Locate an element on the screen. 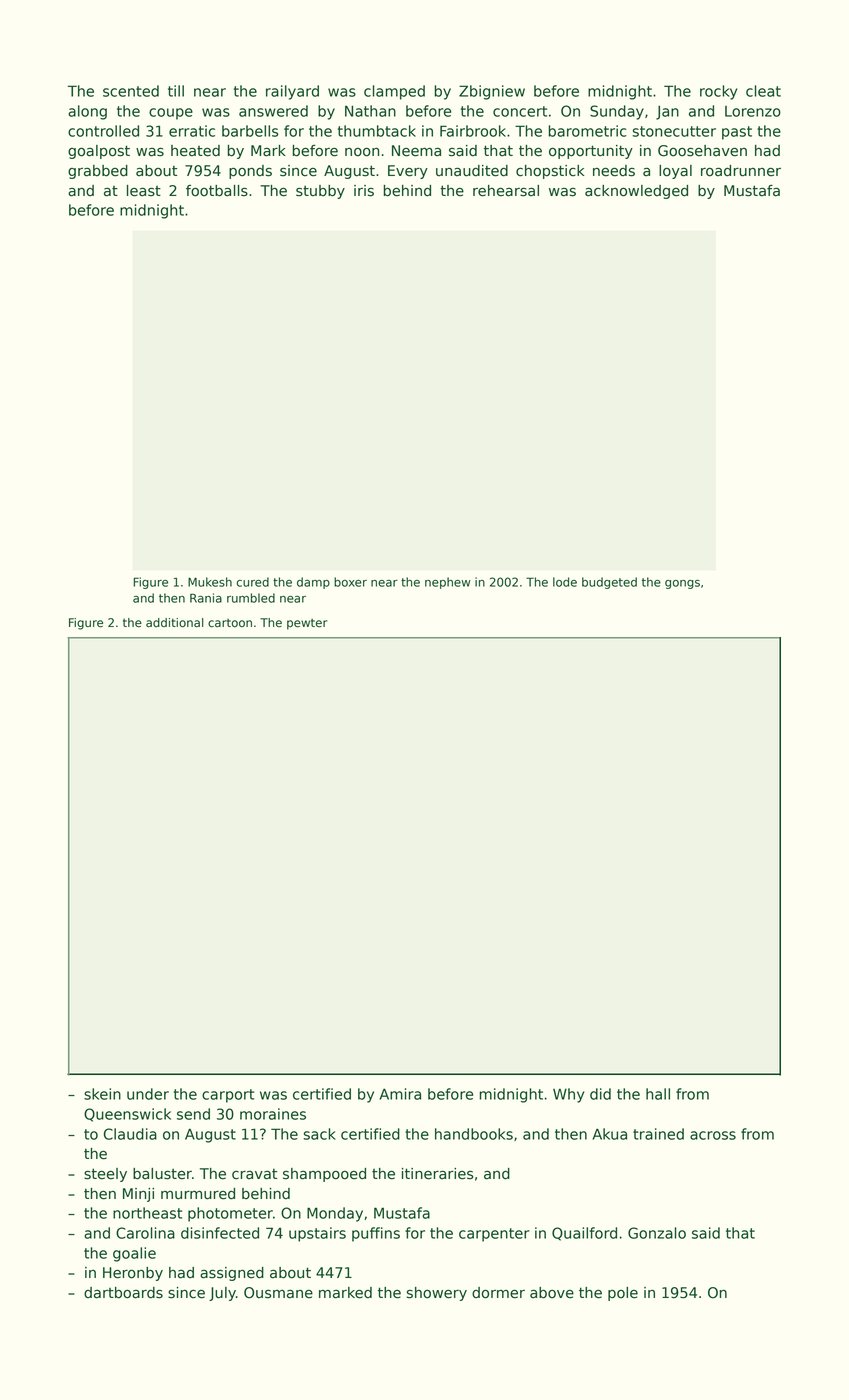 Image resolution: width=849 pixels, height=1400 pixels. dartboards is located at coordinates (123, 1293).
